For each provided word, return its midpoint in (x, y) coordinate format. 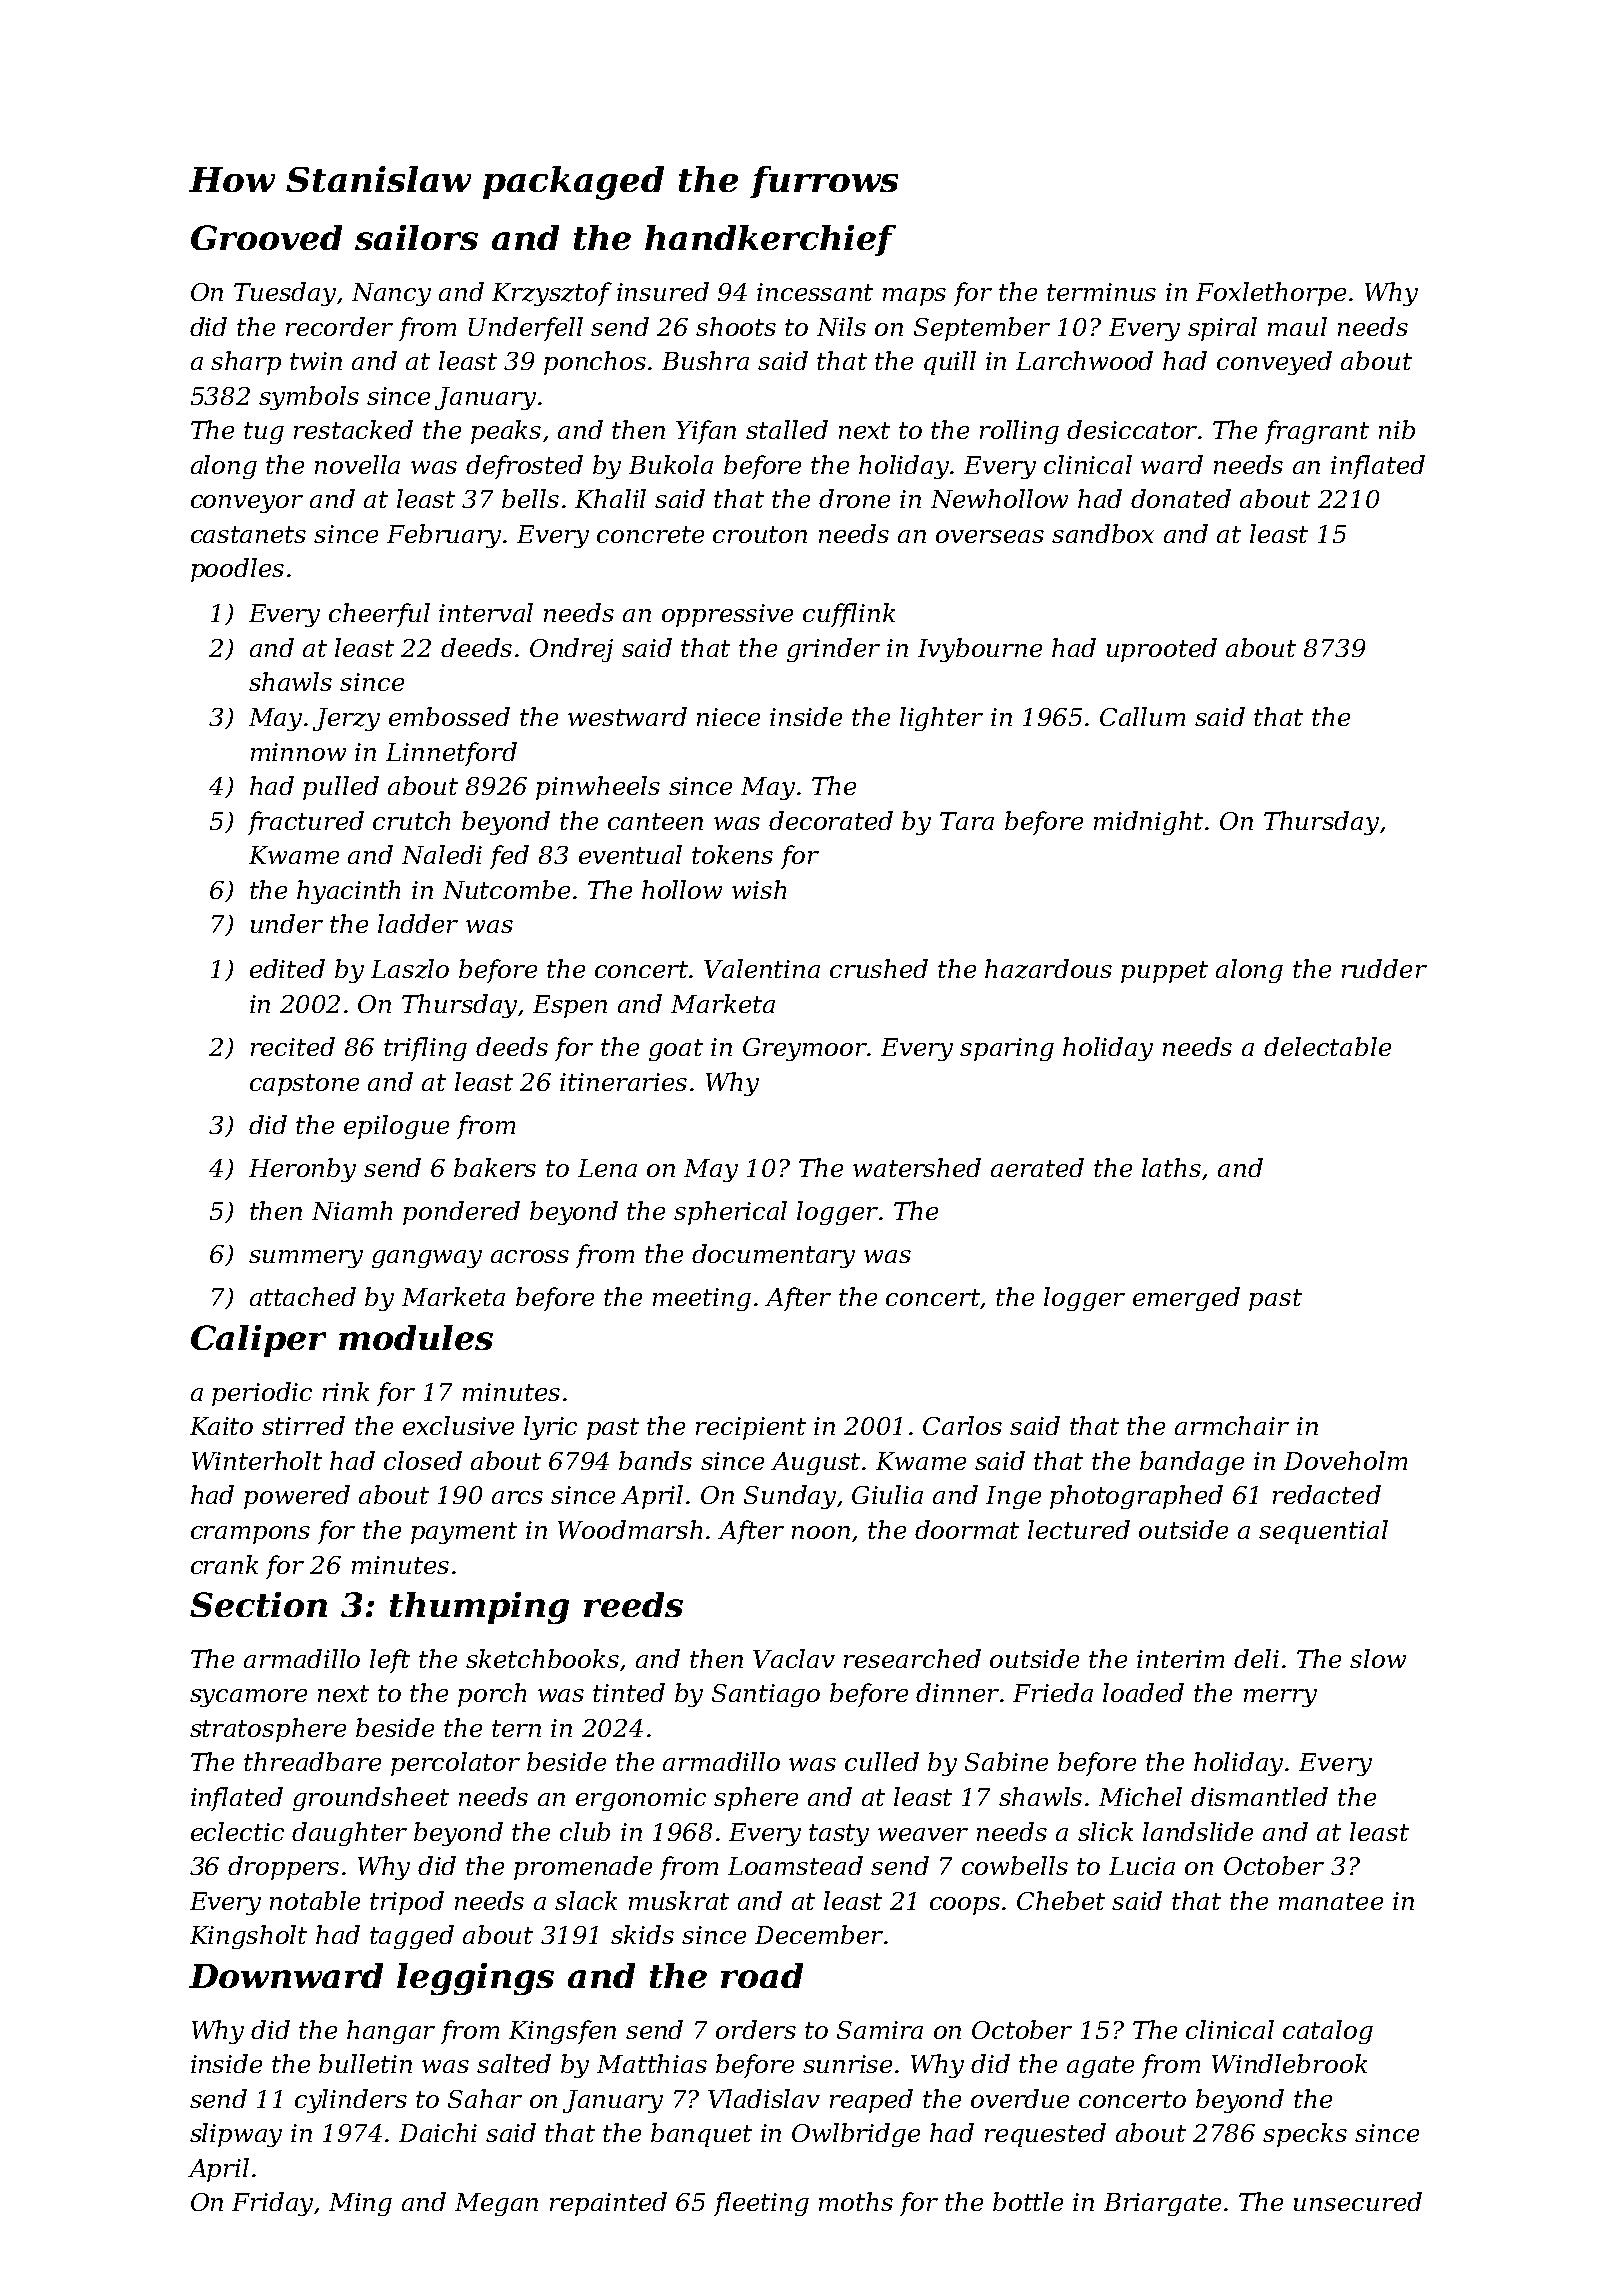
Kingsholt (248, 1937)
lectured (1079, 1529)
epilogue (396, 1127)
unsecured (1358, 2201)
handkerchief (770, 240)
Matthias (652, 2063)
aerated (1037, 1167)
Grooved (266, 237)
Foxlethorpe (1271, 294)
